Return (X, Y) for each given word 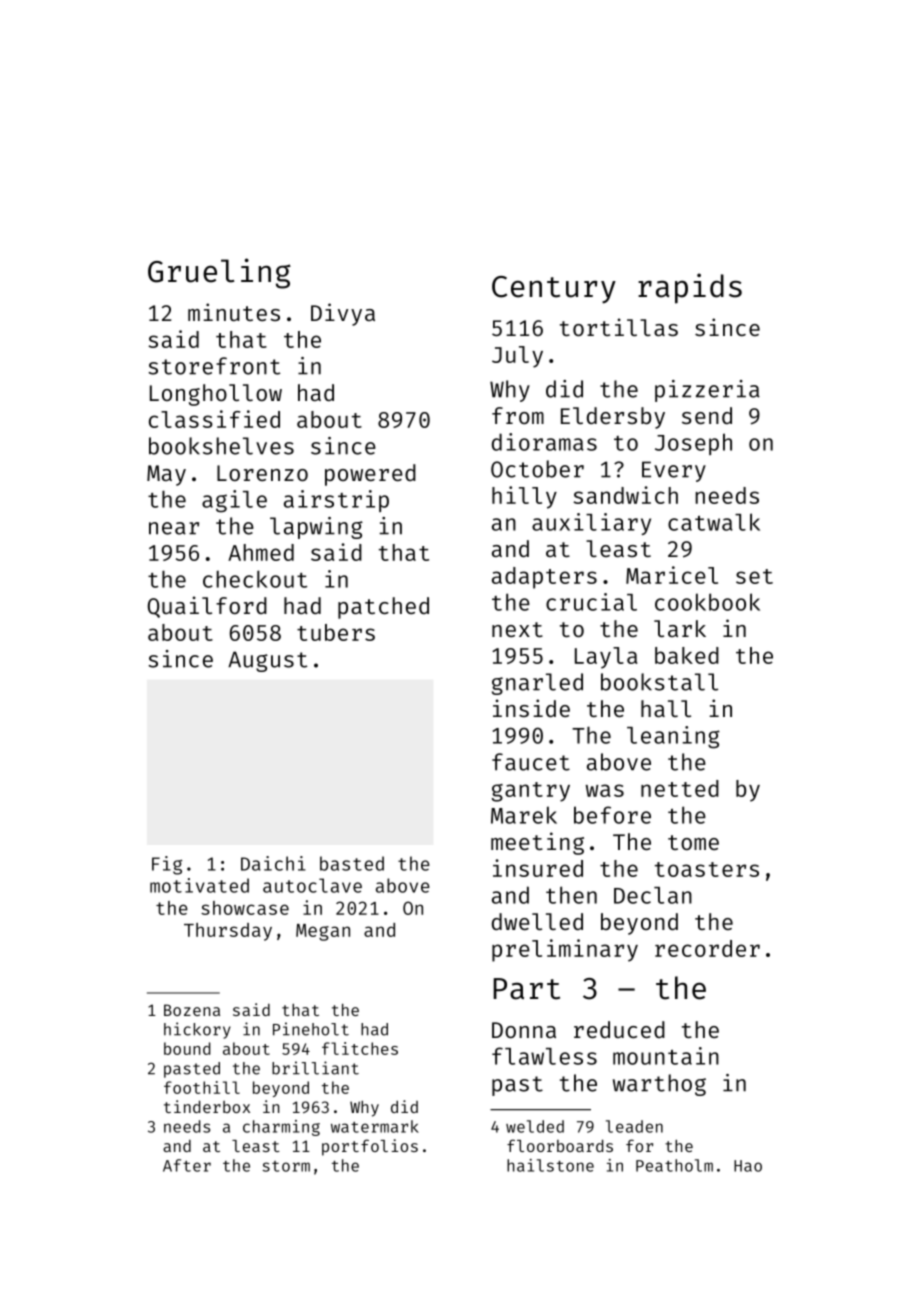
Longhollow (216, 395)
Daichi (273, 863)
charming (281, 1128)
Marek (524, 815)
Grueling (219, 273)
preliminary (565, 950)
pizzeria (707, 391)
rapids (690, 288)
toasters (707, 869)
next (517, 629)
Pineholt (311, 1029)
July (517, 357)
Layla (606, 658)
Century (554, 290)
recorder (707, 948)
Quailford (207, 607)
